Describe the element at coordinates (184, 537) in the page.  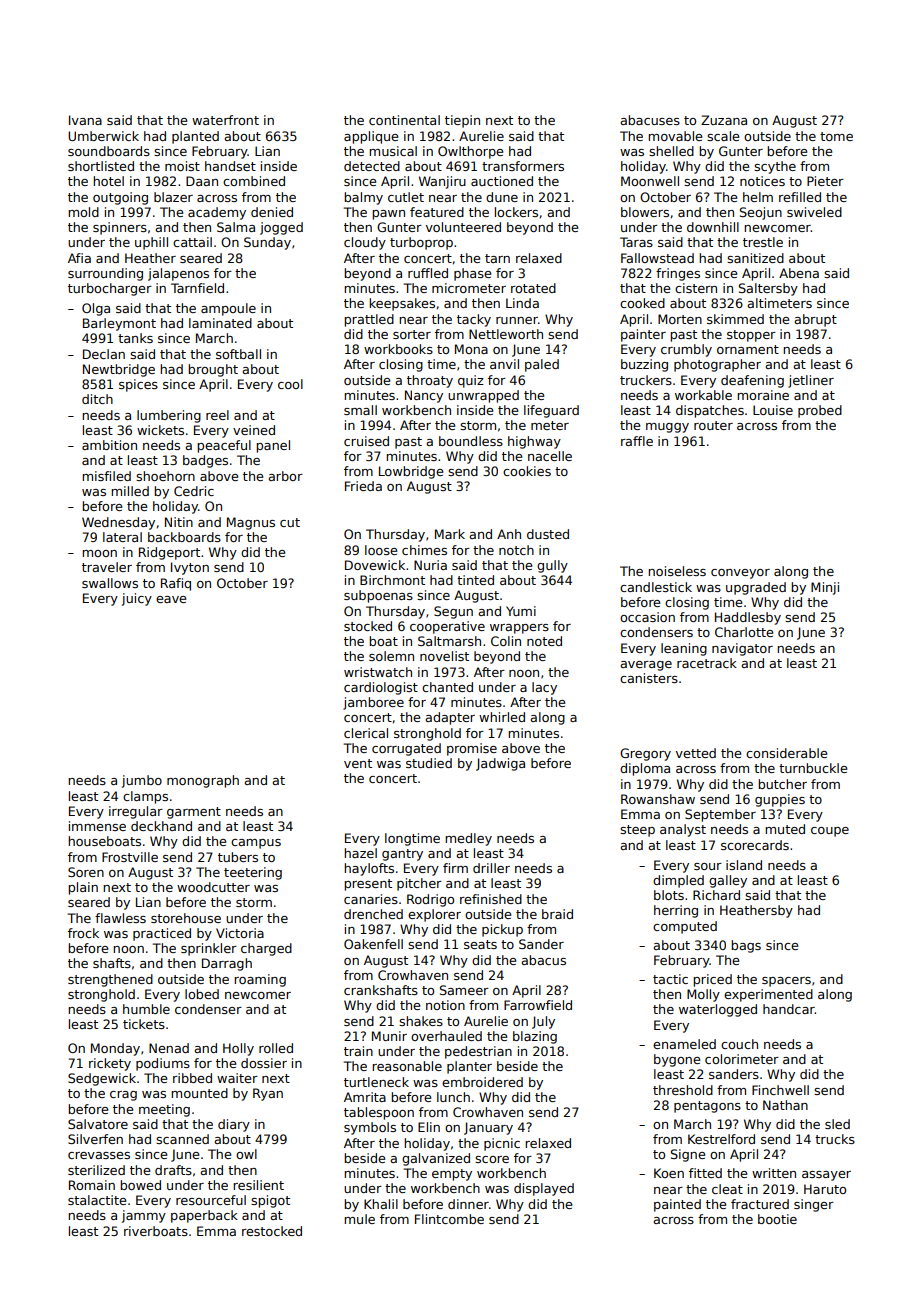
I see `backboards` at that location.
